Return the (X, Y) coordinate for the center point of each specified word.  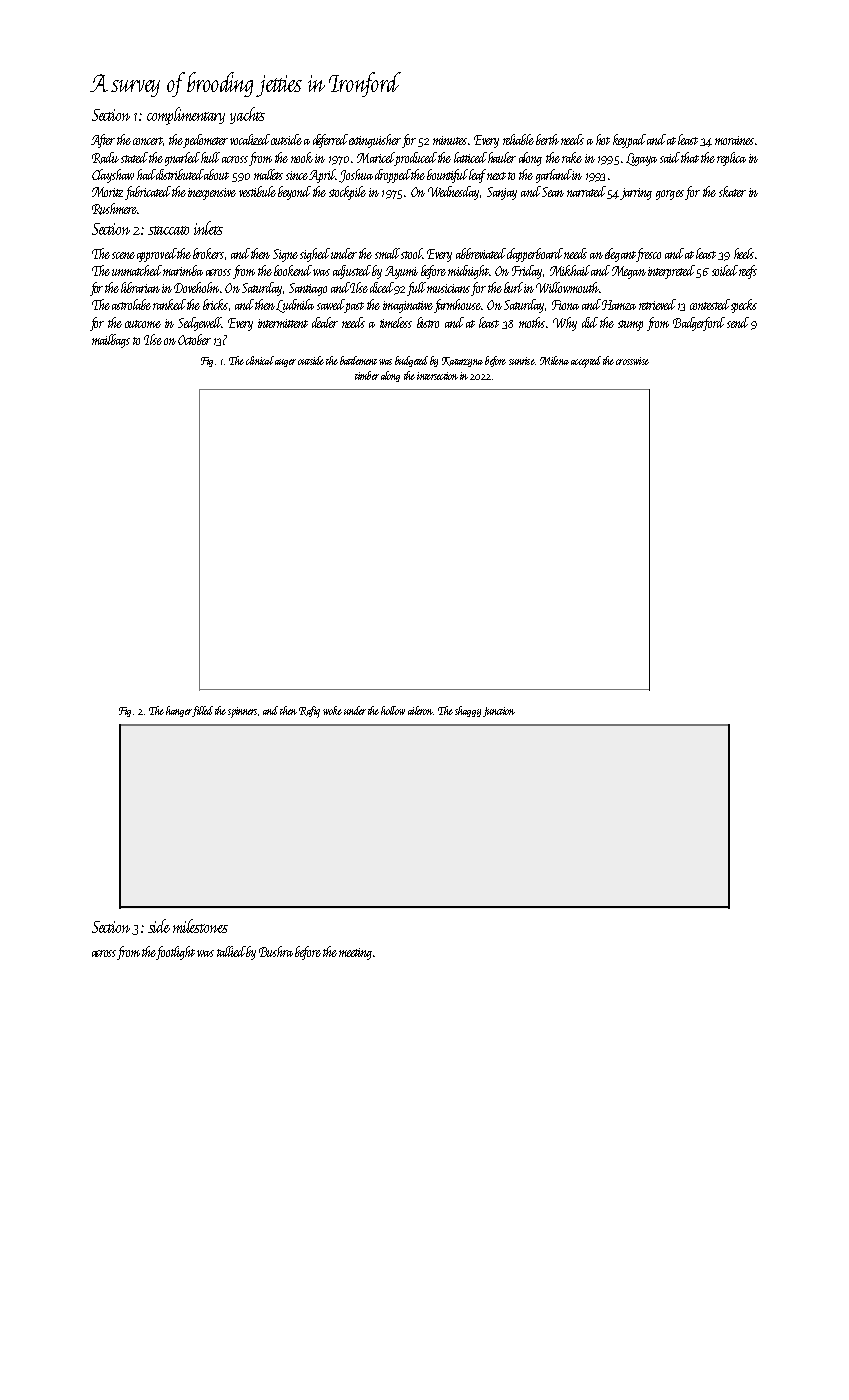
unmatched (137, 270)
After (103, 141)
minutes (450, 140)
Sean (553, 192)
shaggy (468, 711)
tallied (231, 951)
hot (603, 139)
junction (499, 712)
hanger (179, 711)
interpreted (671, 272)
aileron (420, 710)
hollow (393, 710)
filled (202, 711)
